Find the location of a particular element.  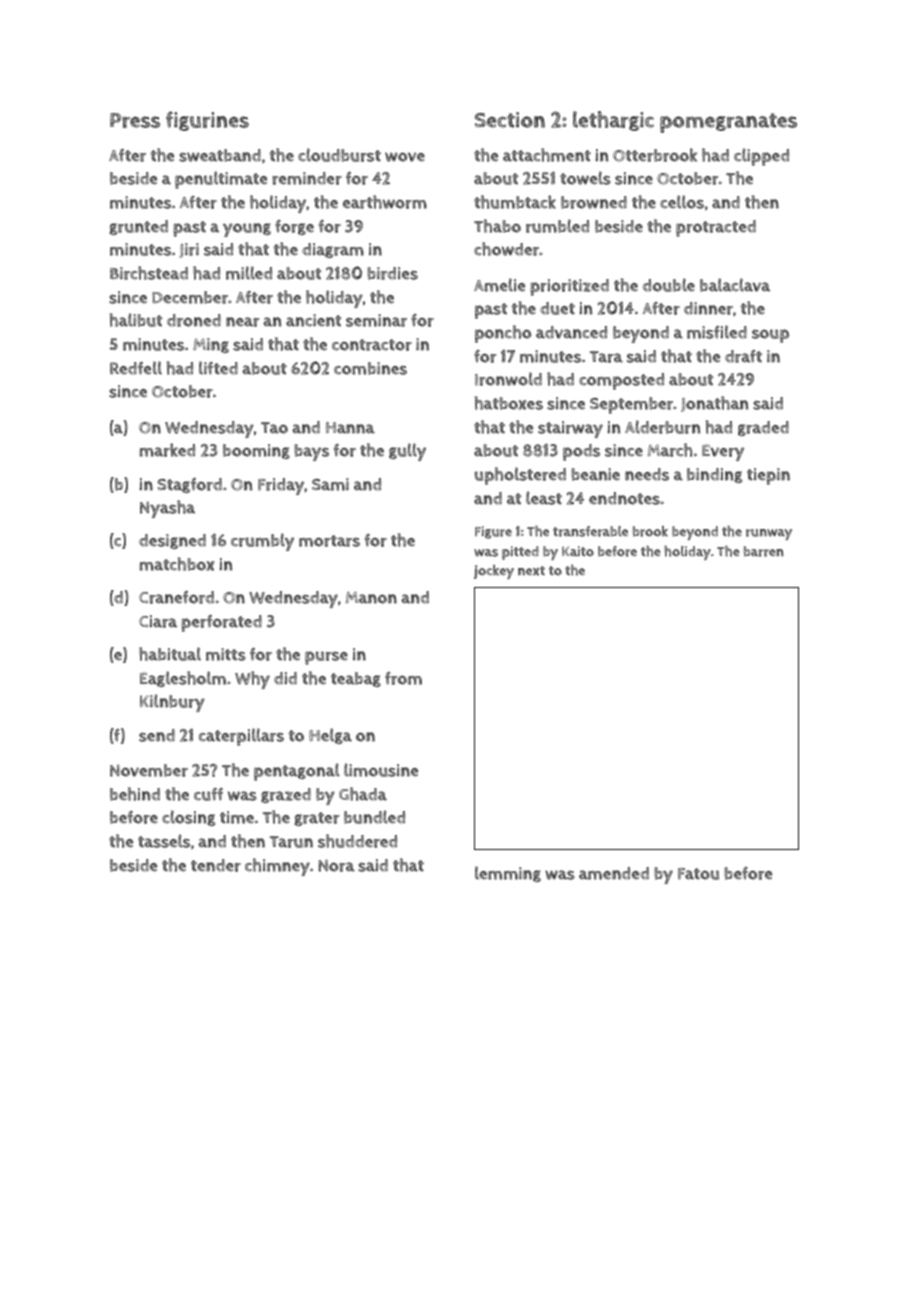

grunted is located at coordinates (138, 227).
